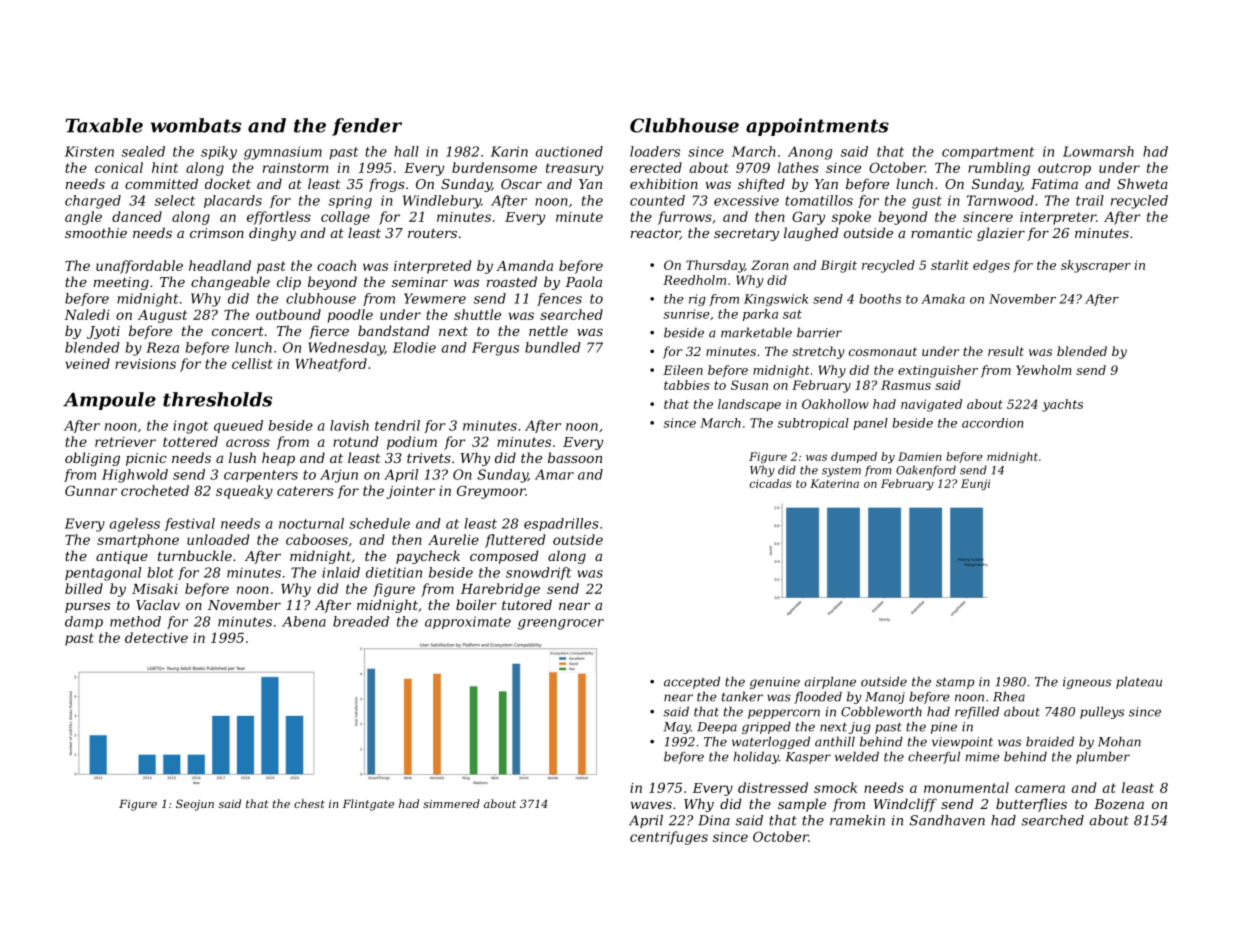  Describe the element at coordinates (156, 637) in the screenshot. I see `detective` at that location.
